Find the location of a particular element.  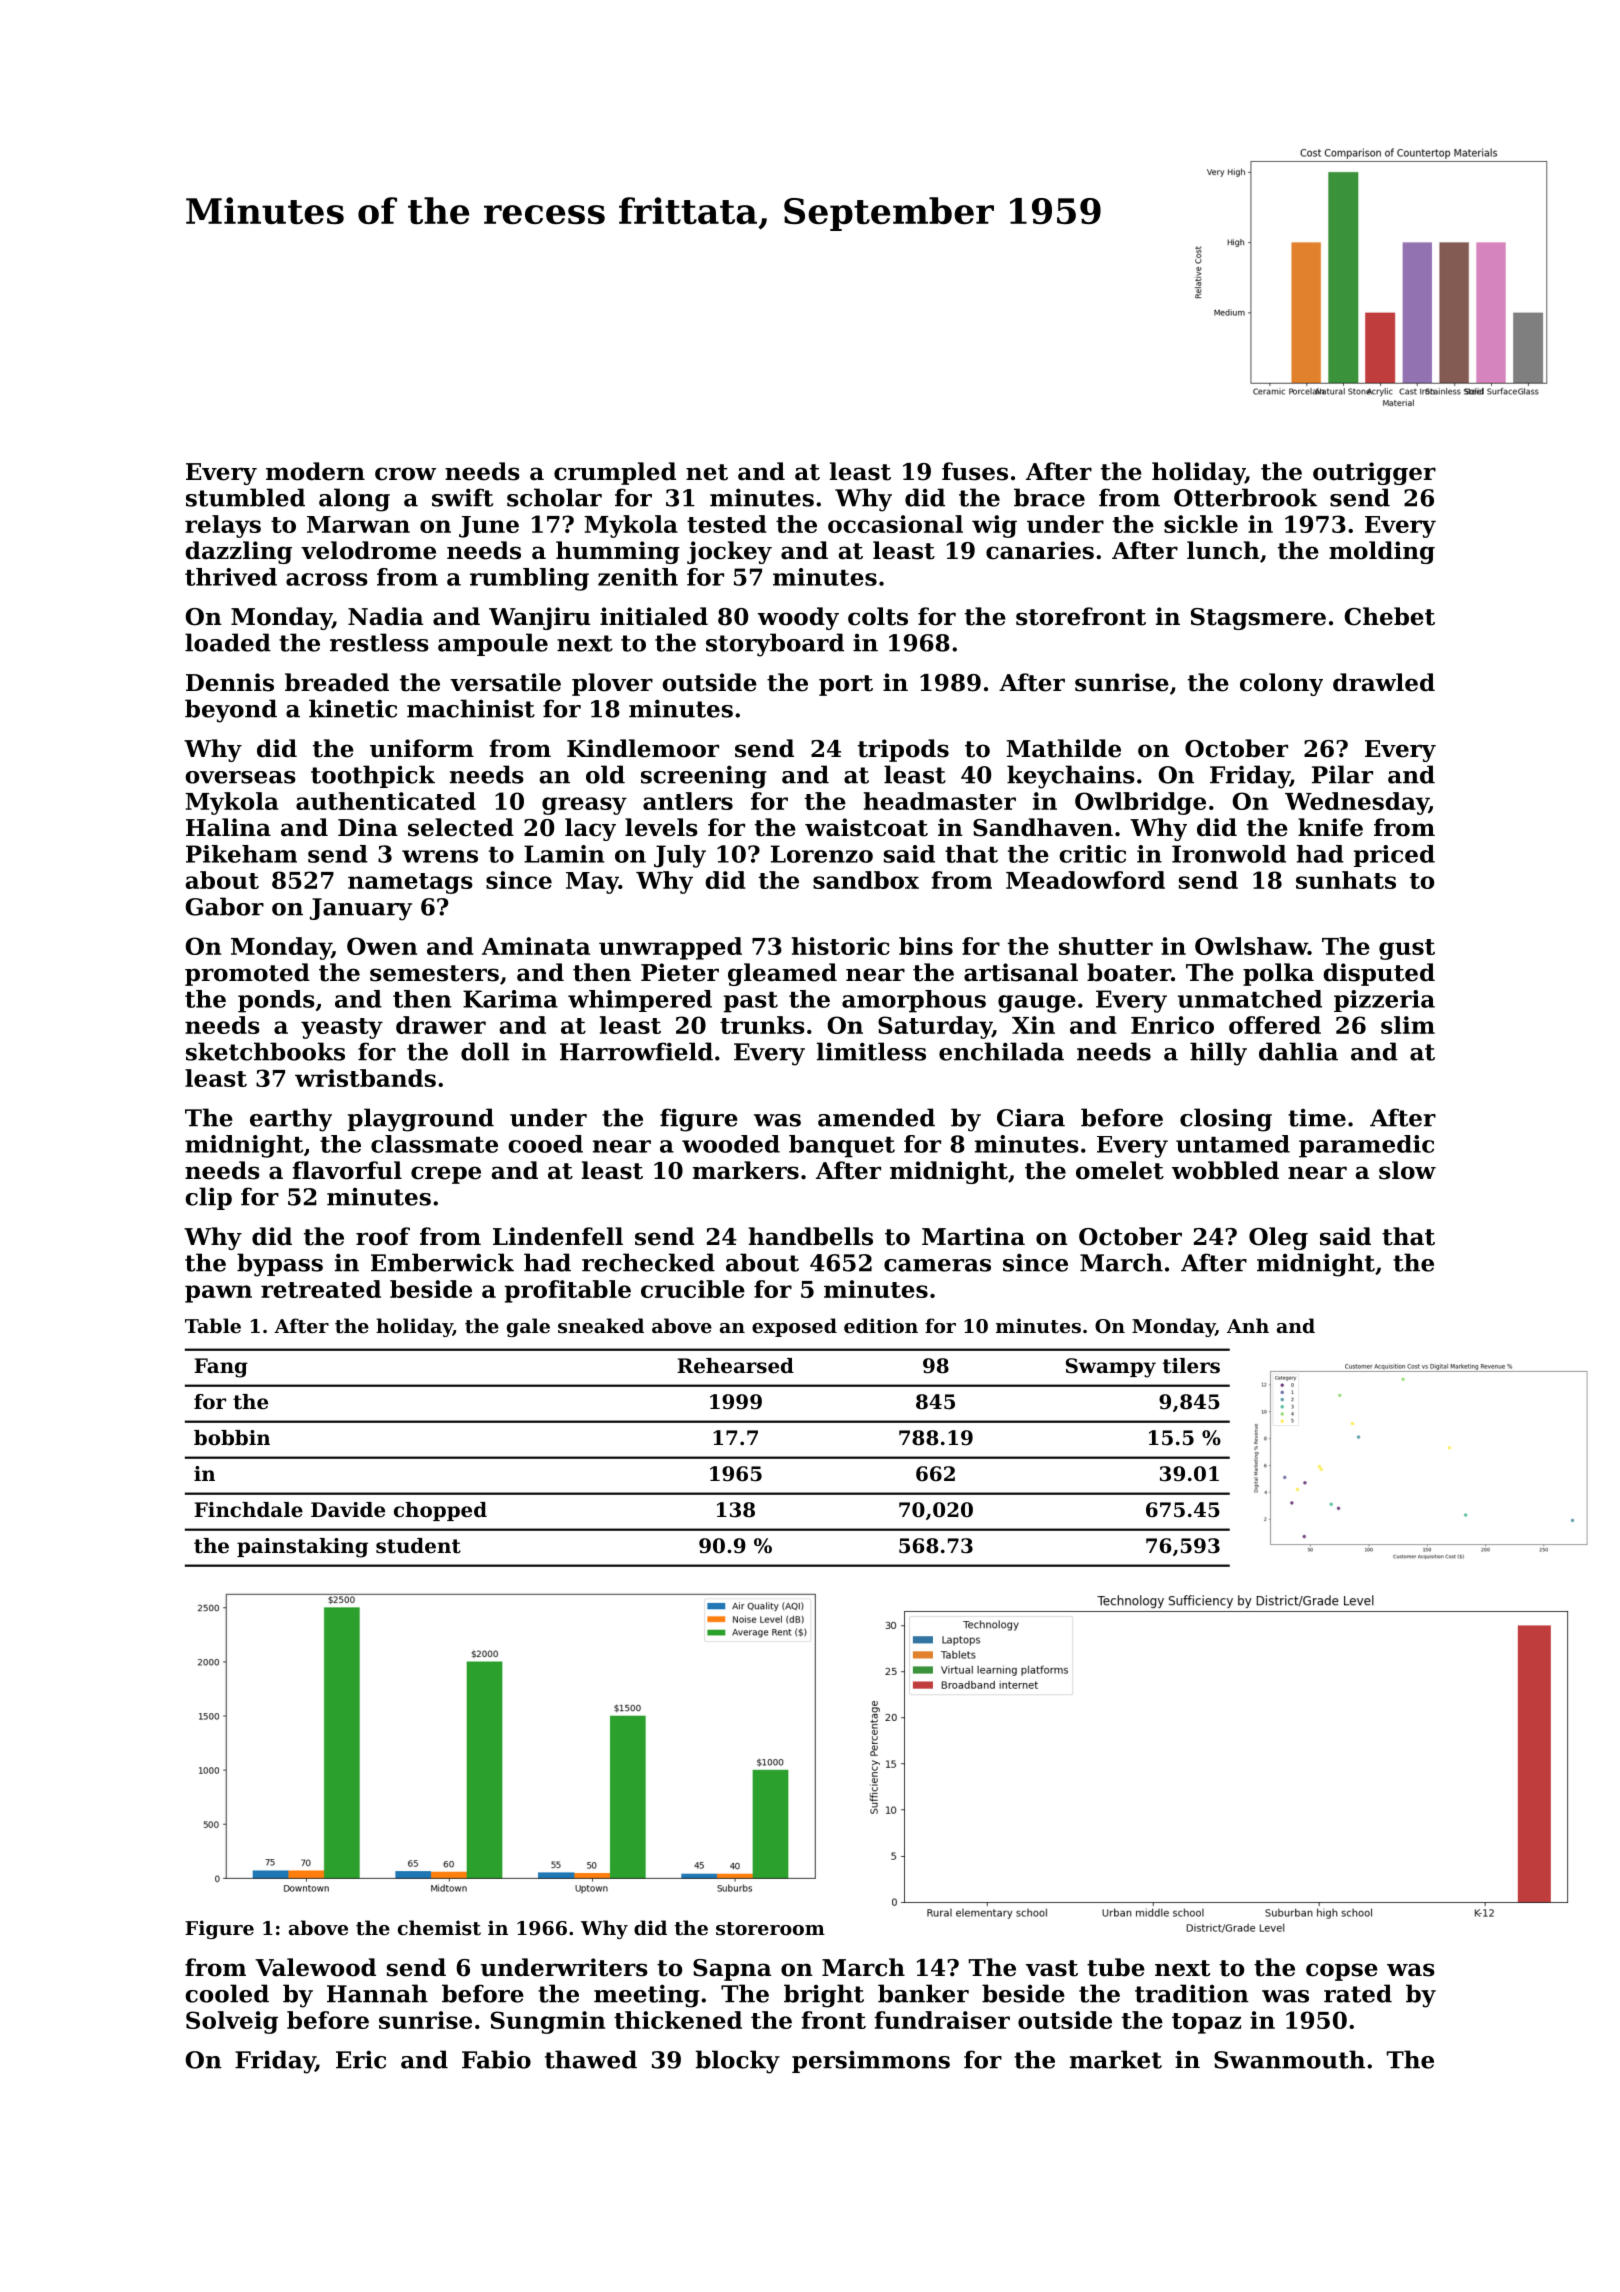

gauge is located at coordinates (1037, 1004).
